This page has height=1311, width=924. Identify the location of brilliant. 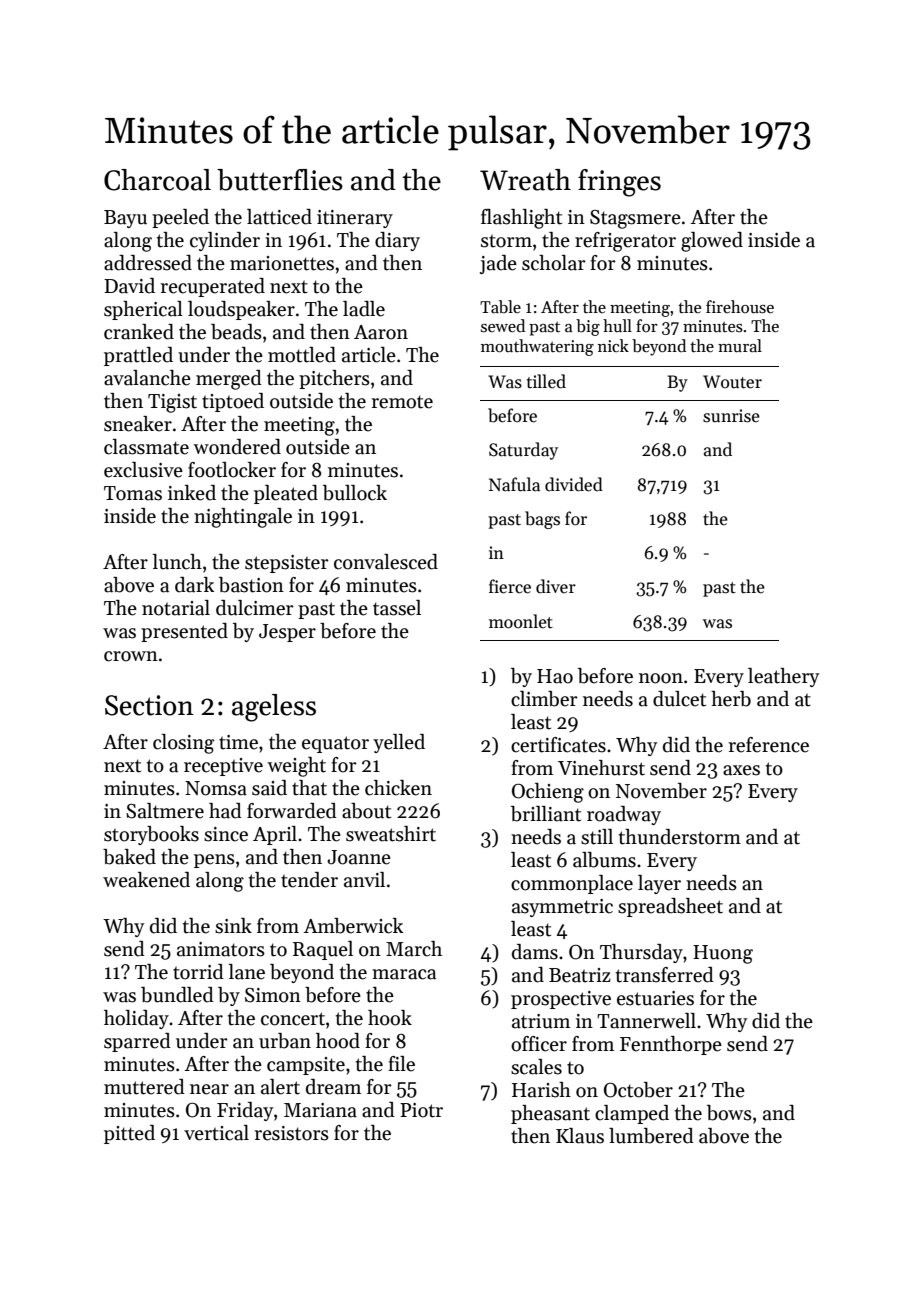
(546, 814).
